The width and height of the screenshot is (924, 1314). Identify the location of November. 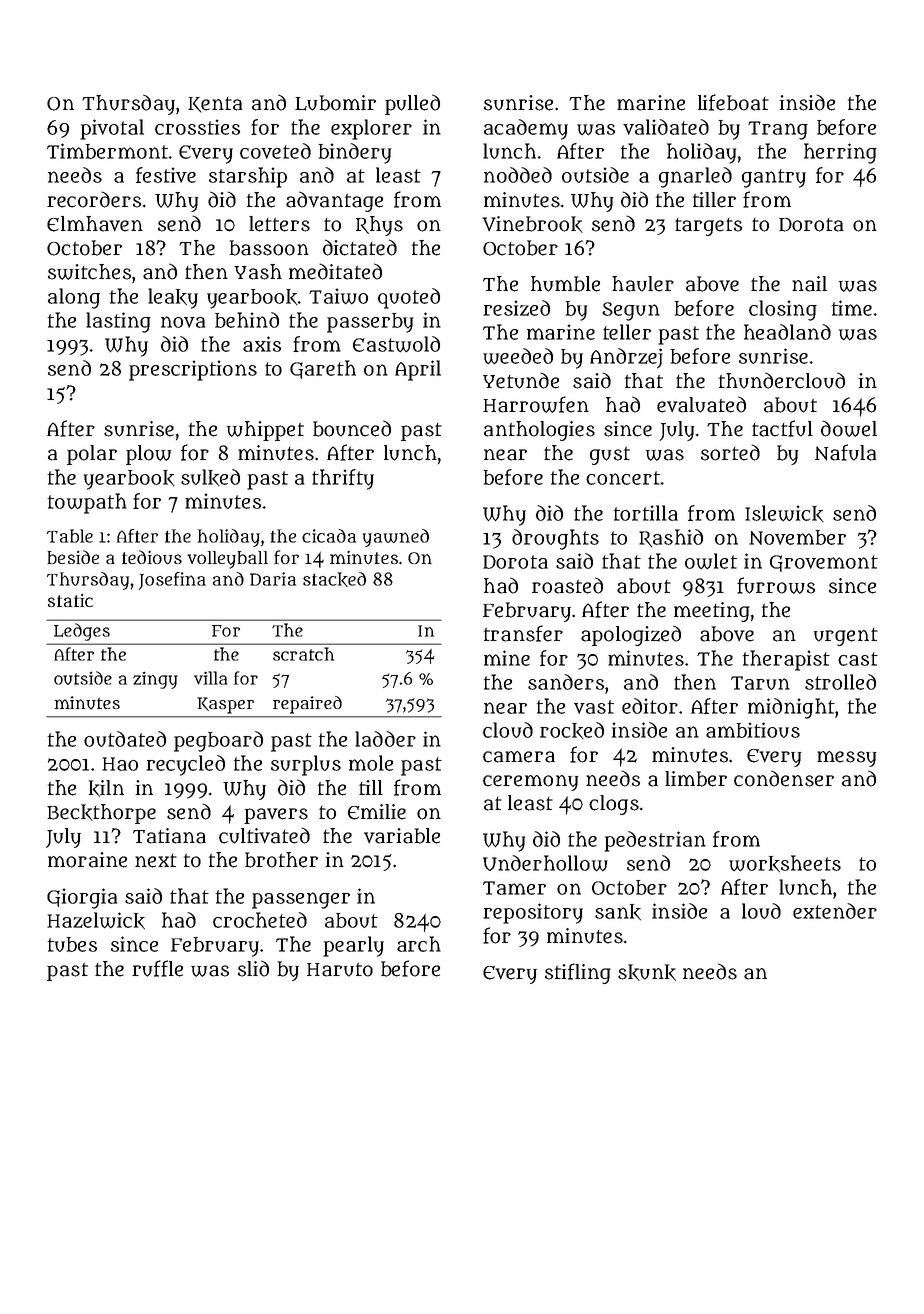
(797, 537).
